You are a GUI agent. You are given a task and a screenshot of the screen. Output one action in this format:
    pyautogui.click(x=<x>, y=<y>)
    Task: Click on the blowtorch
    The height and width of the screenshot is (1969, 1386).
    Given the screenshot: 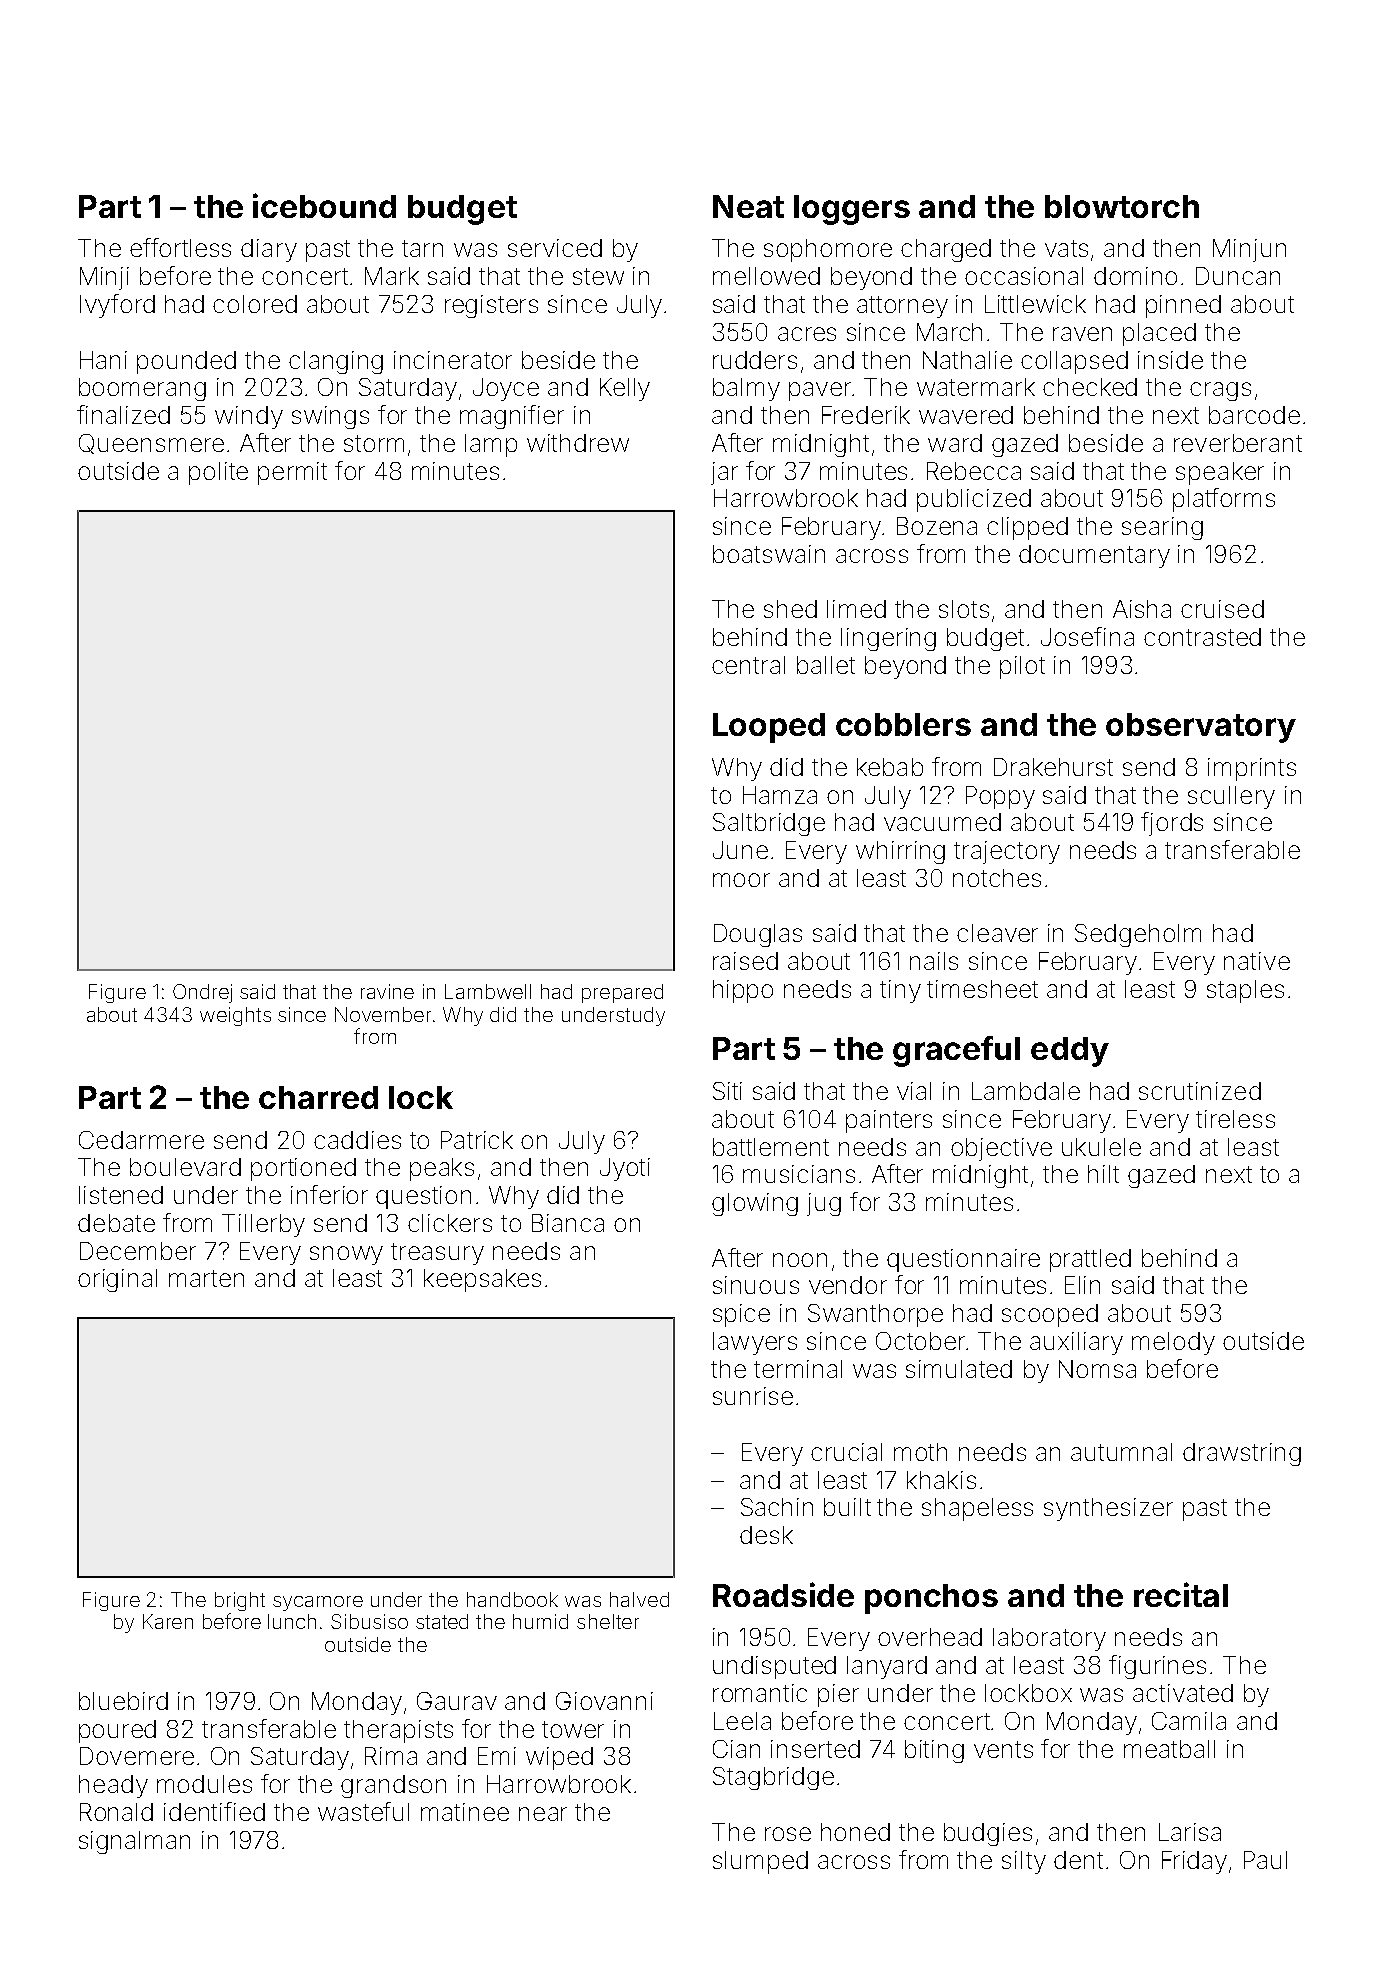 What is the action you would take?
    pyautogui.click(x=1122, y=206)
